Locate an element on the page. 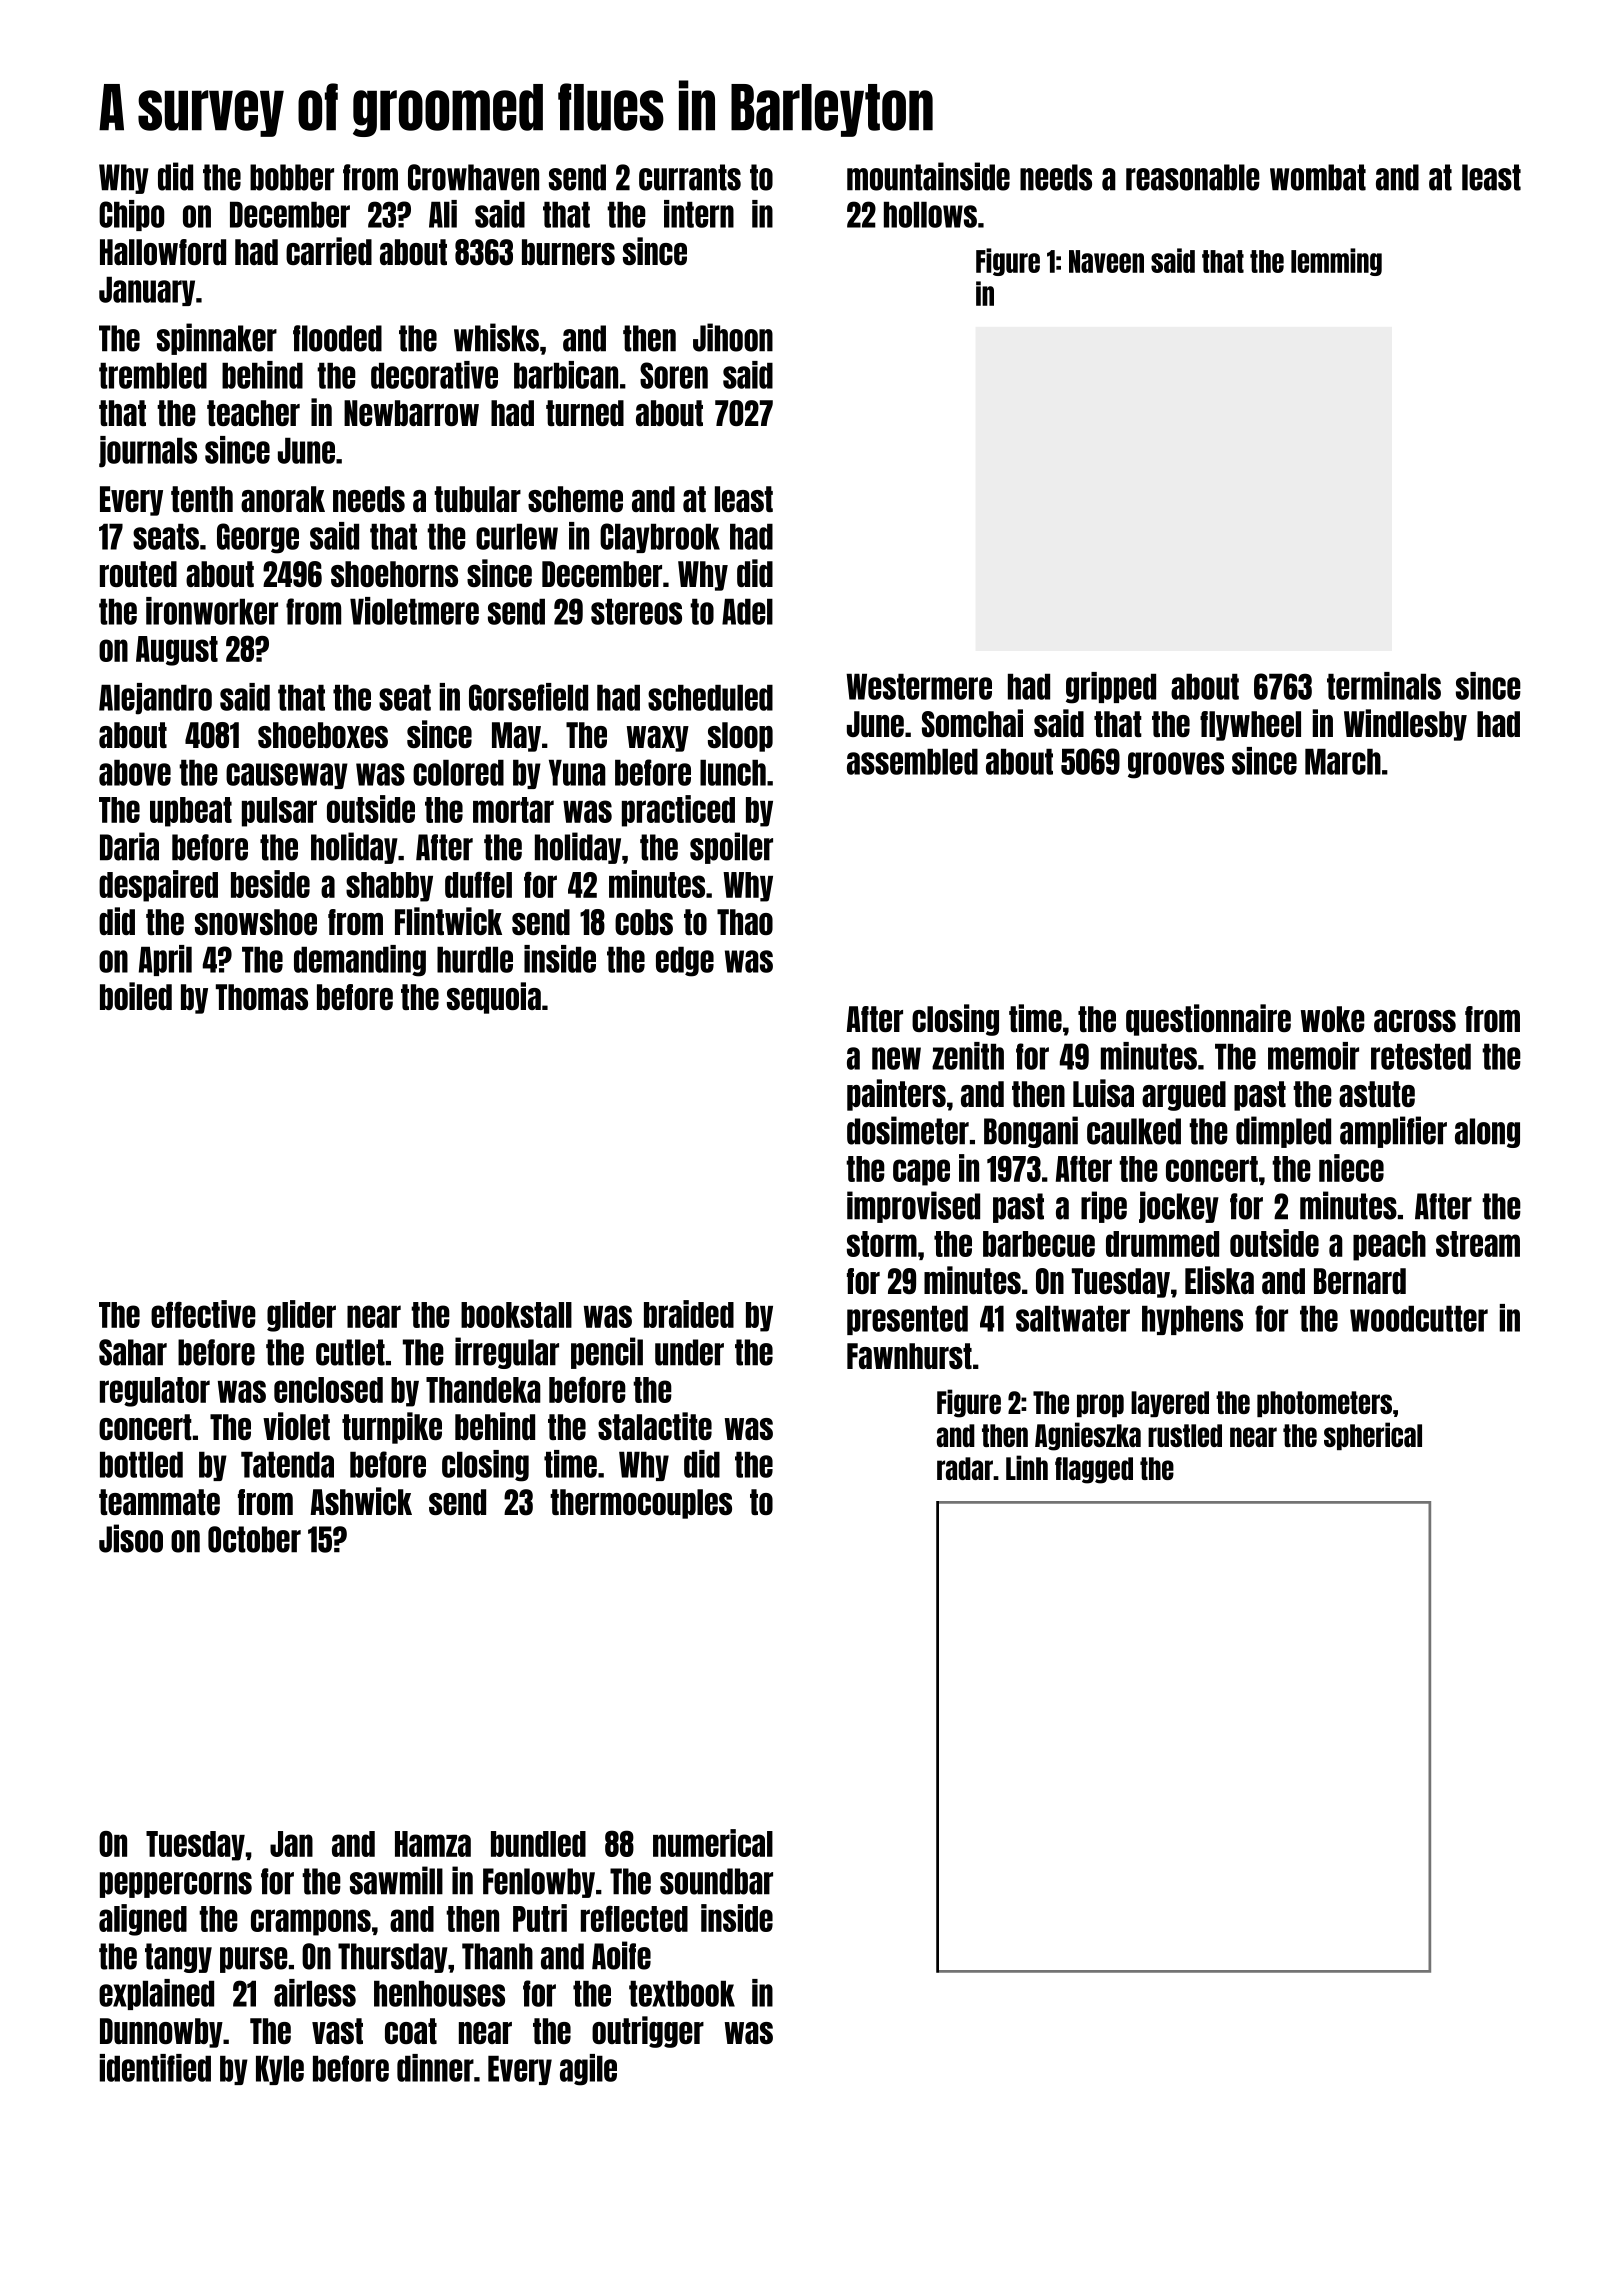 The image size is (1620, 2292). rustled is located at coordinates (1185, 1435).
